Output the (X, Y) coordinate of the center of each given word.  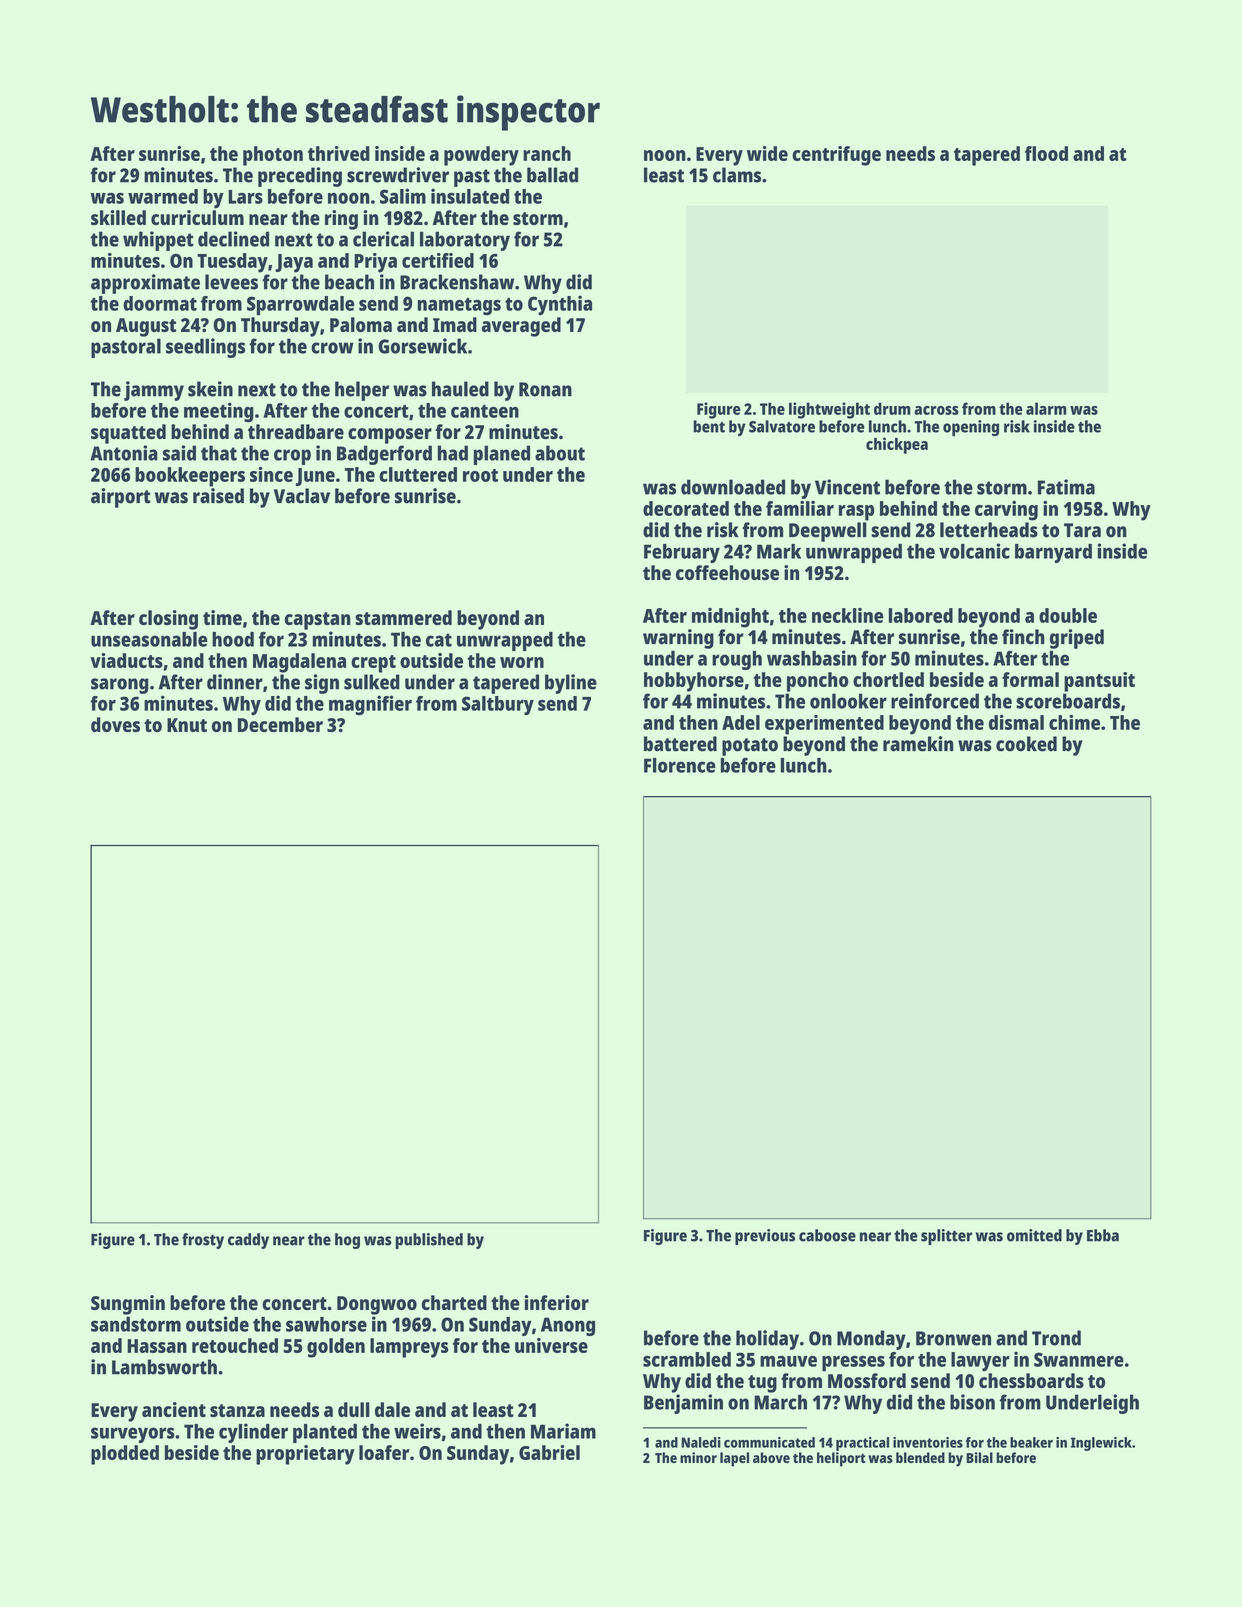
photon (273, 156)
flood (1046, 153)
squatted (128, 434)
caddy (248, 1241)
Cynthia (560, 305)
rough (737, 660)
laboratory (465, 241)
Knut (187, 725)
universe (551, 1345)
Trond (1056, 1338)
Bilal (979, 1457)
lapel (734, 1459)
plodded (125, 1455)
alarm (1046, 408)
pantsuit (1099, 682)
